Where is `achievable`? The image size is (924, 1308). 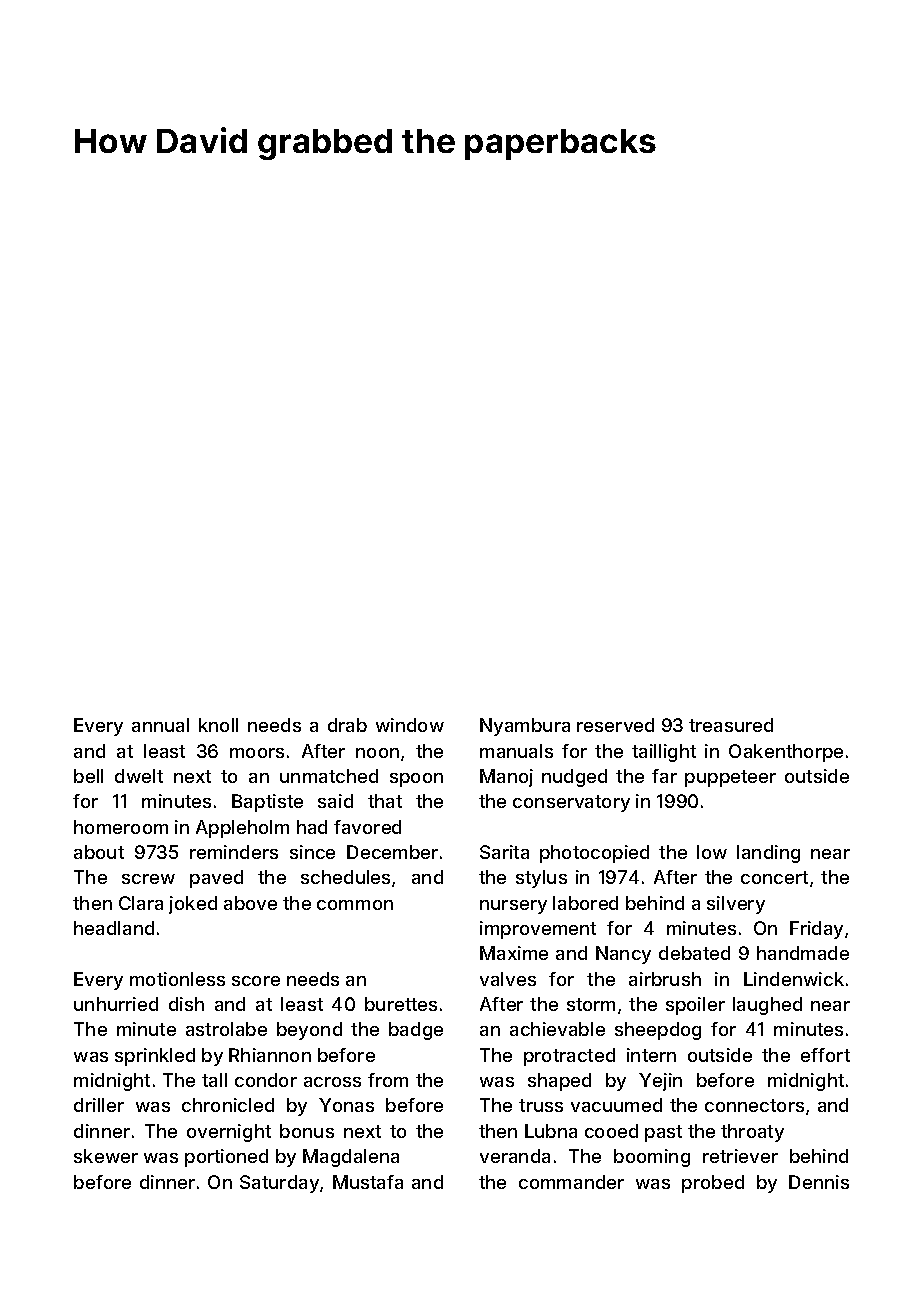
achievable is located at coordinates (557, 1029).
